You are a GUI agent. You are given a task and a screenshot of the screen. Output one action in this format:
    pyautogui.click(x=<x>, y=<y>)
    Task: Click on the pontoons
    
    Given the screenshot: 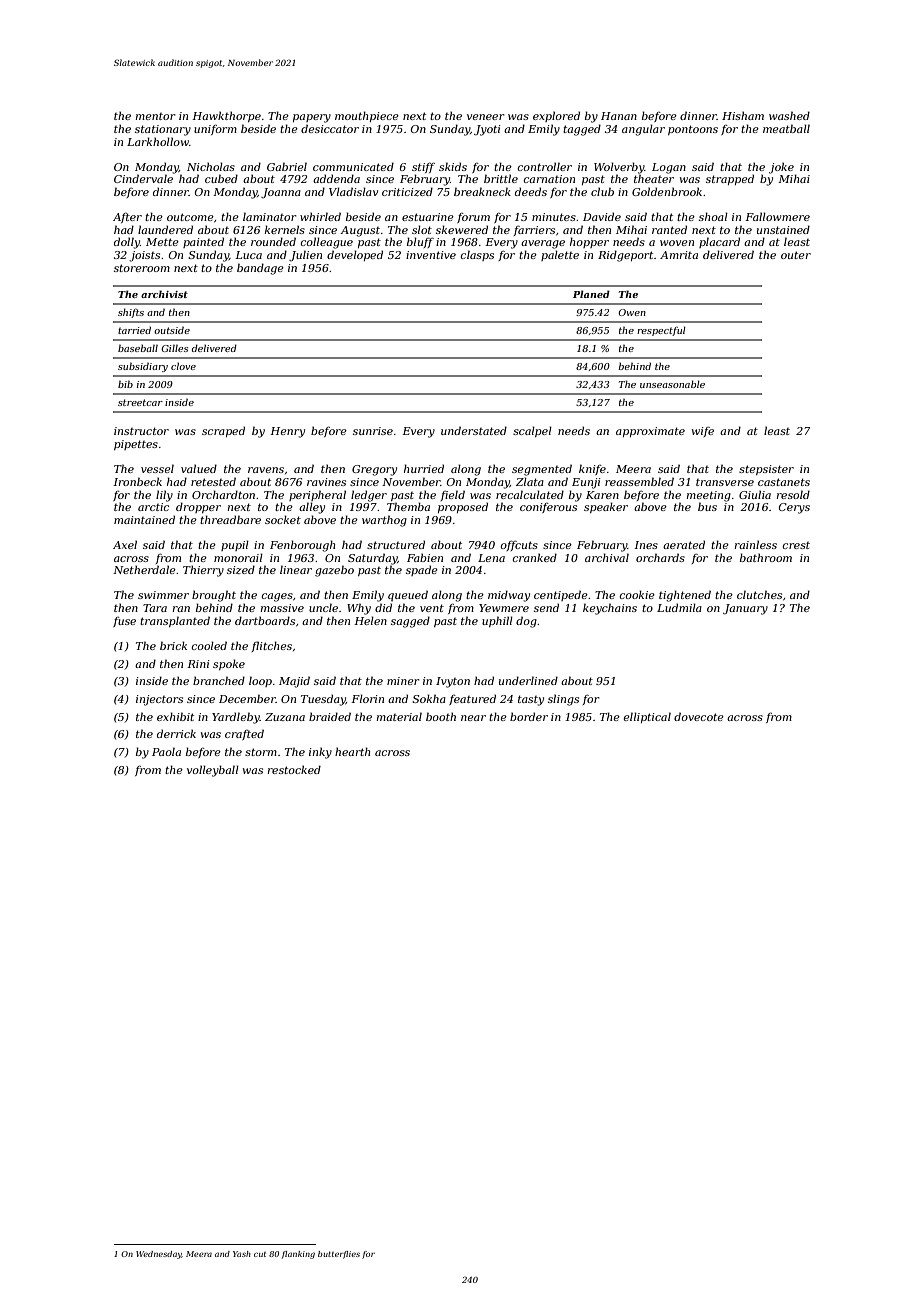 What is the action you would take?
    pyautogui.click(x=693, y=130)
